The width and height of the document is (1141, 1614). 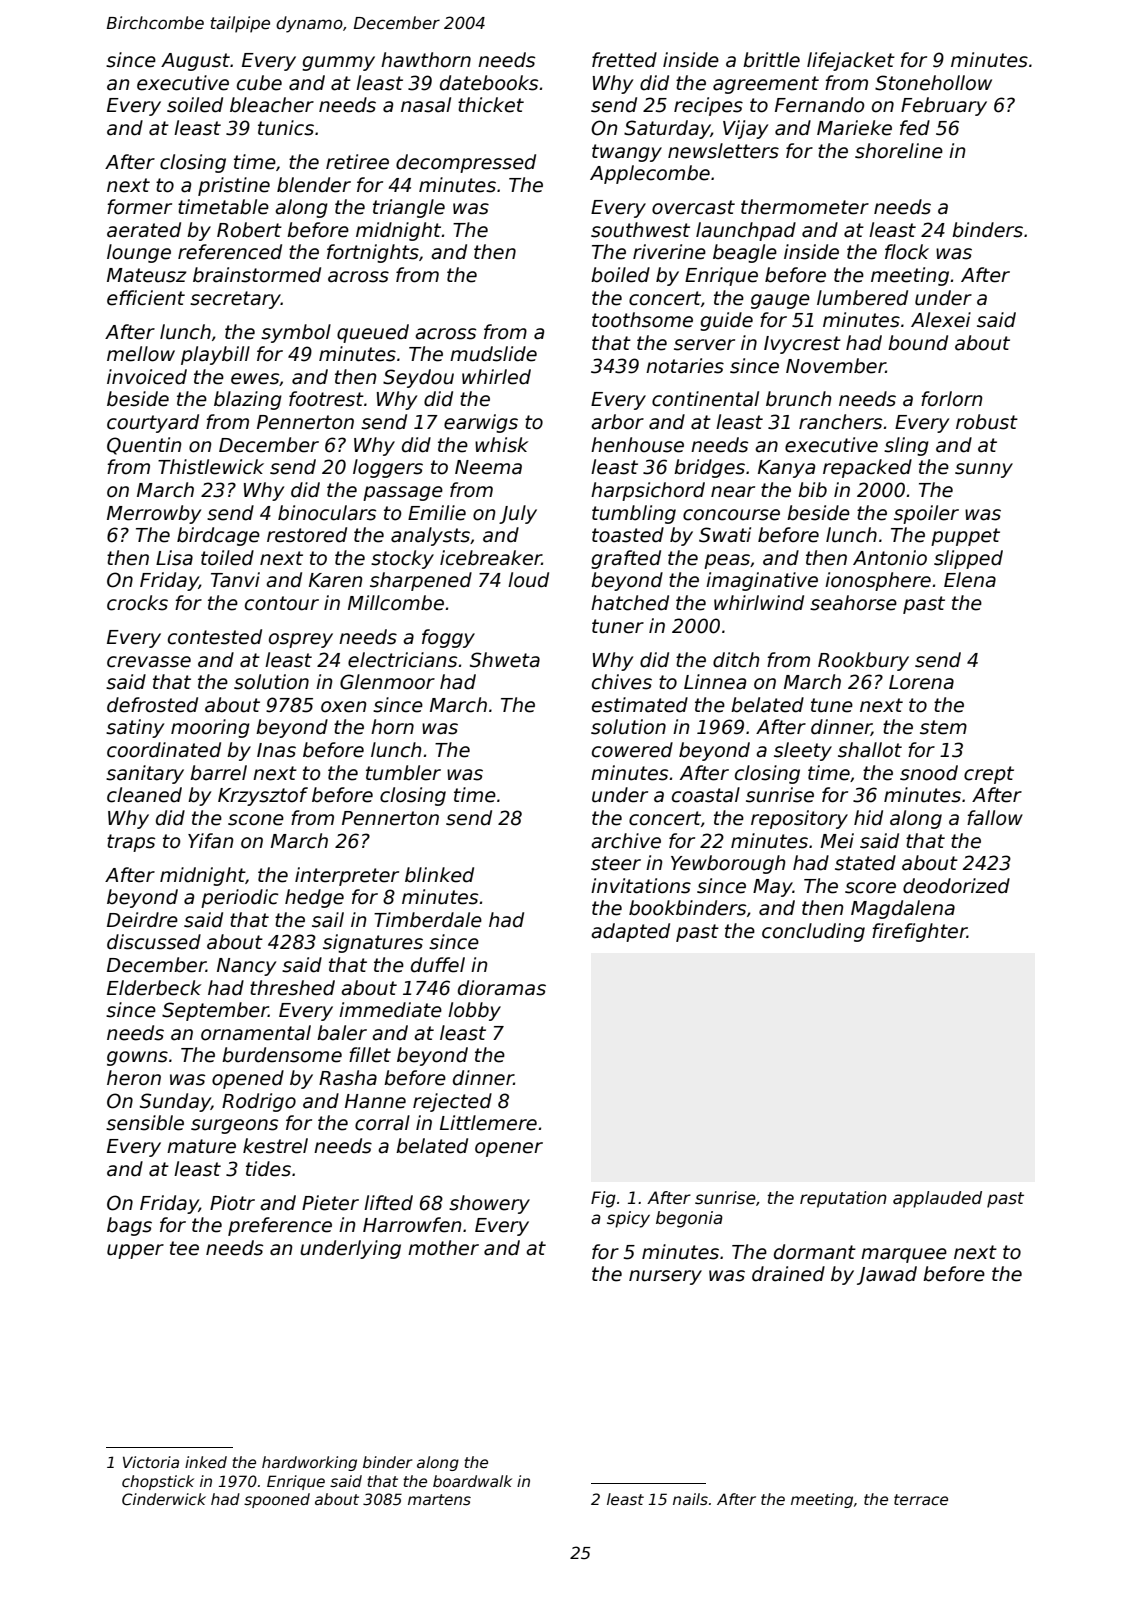 I want to click on sleety, so click(x=803, y=751).
